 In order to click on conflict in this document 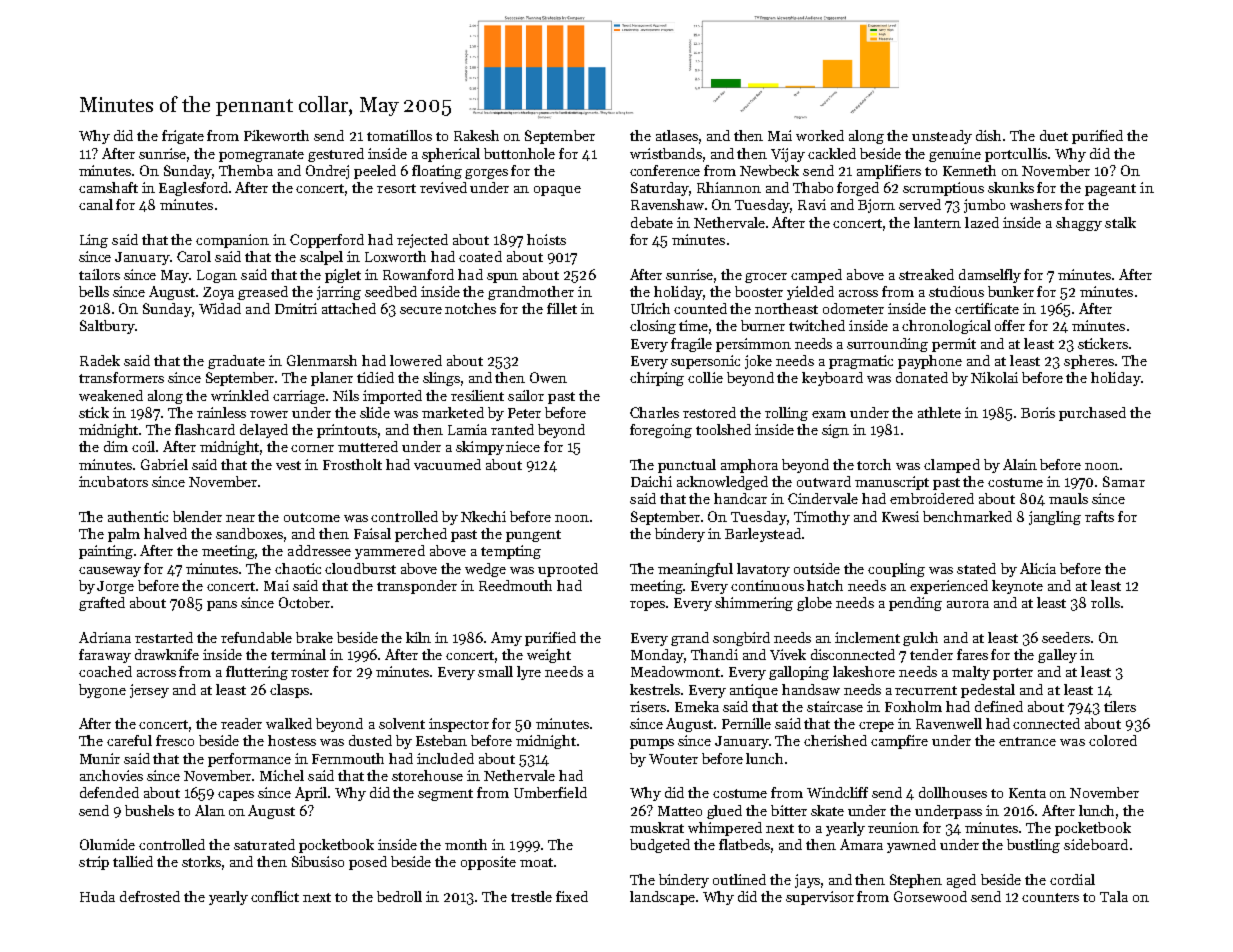, I will do `click(275, 896)`.
